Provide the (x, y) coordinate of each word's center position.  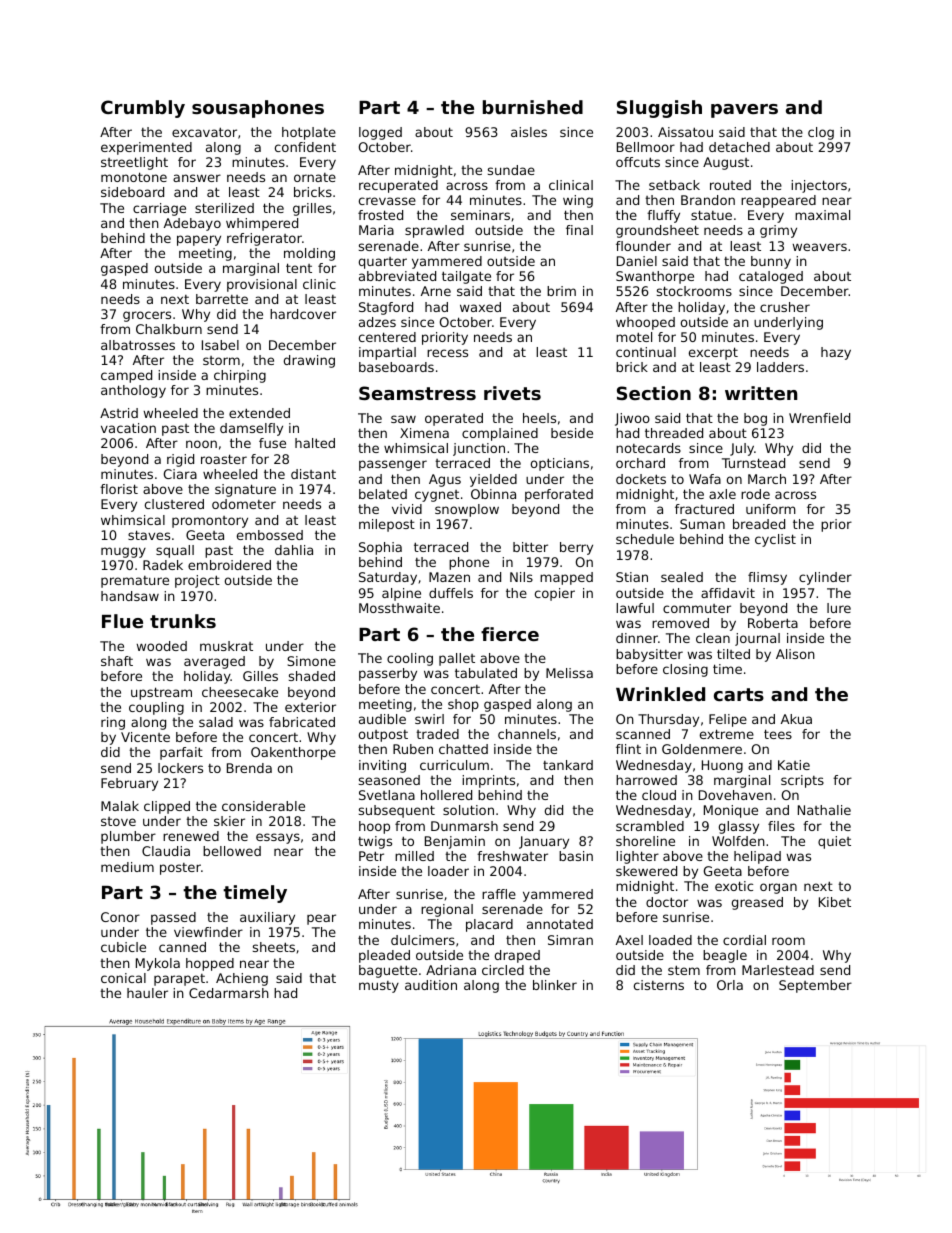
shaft (117, 661)
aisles (529, 132)
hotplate (309, 133)
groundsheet (657, 231)
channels (527, 734)
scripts (802, 781)
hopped (210, 964)
